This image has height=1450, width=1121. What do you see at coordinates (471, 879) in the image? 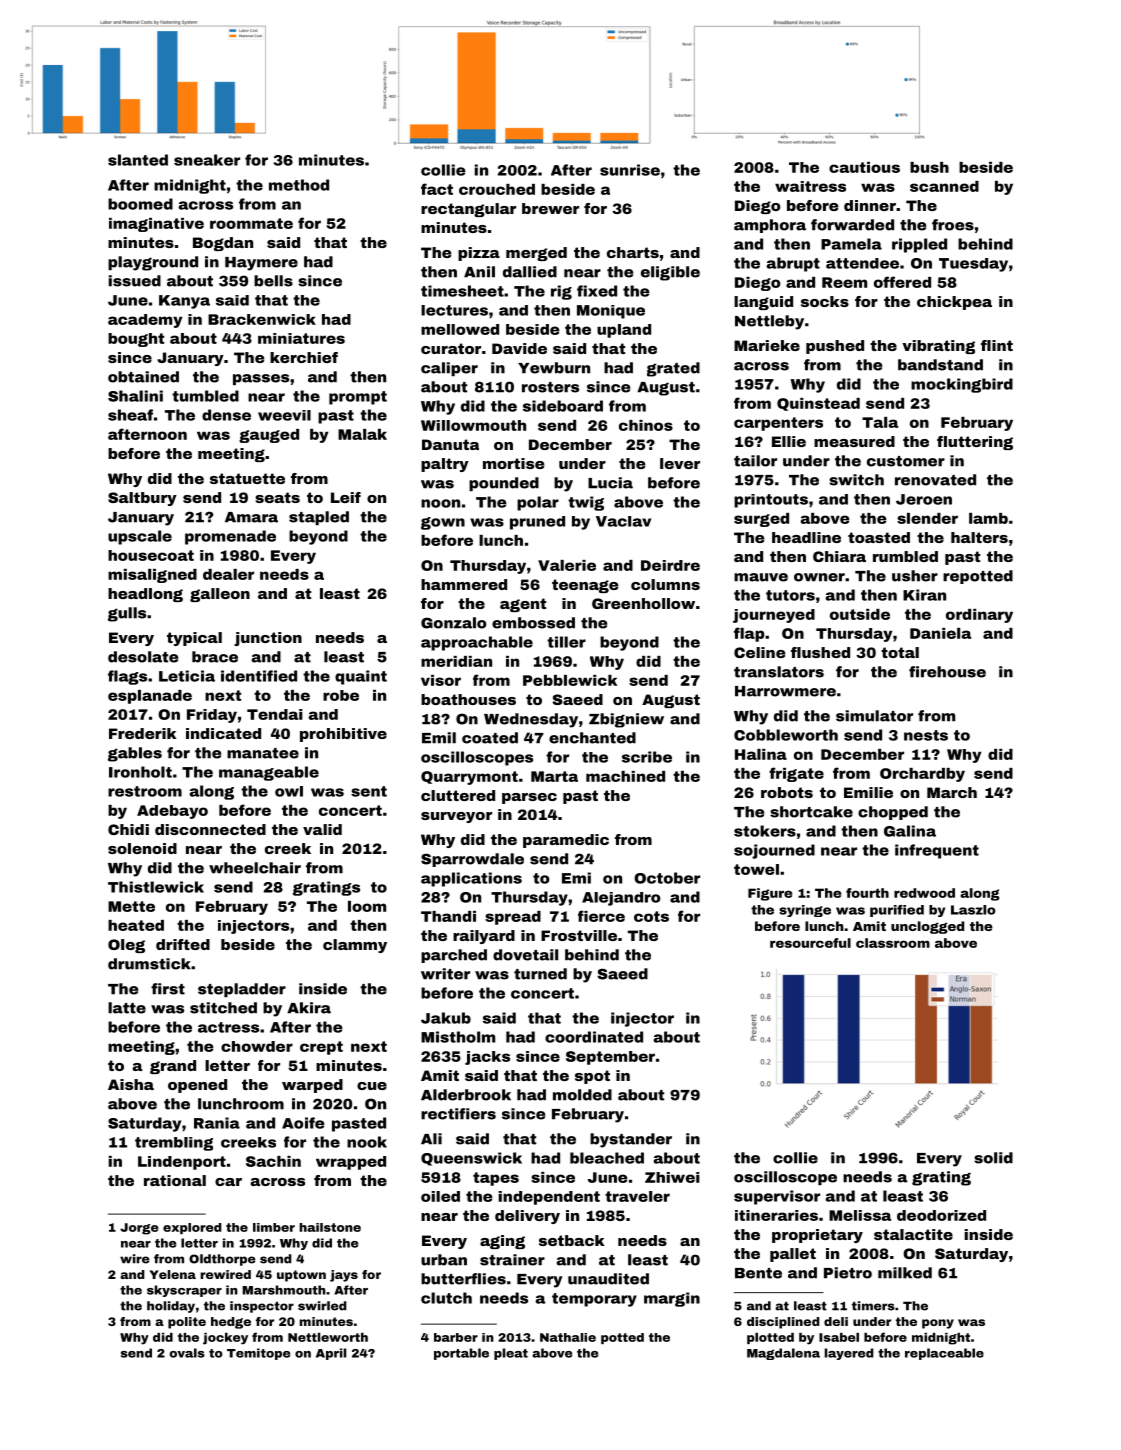
I see `applications` at bounding box center [471, 879].
